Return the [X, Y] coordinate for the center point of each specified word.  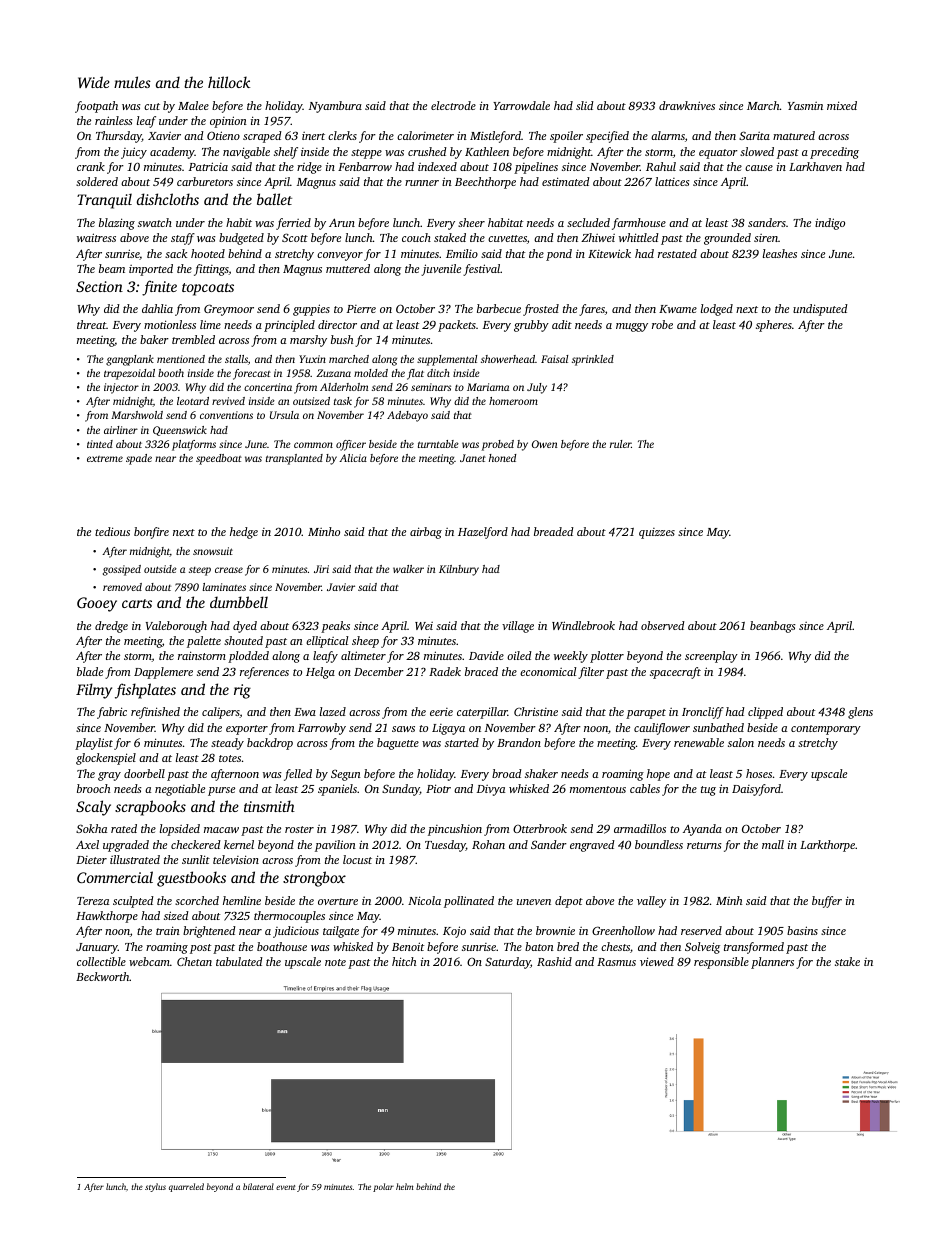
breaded [554, 531]
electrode [453, 105]
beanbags [773, 627]
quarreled [186, 1187]
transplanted [294, 459]
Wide [94, 82]
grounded [727, 239]
